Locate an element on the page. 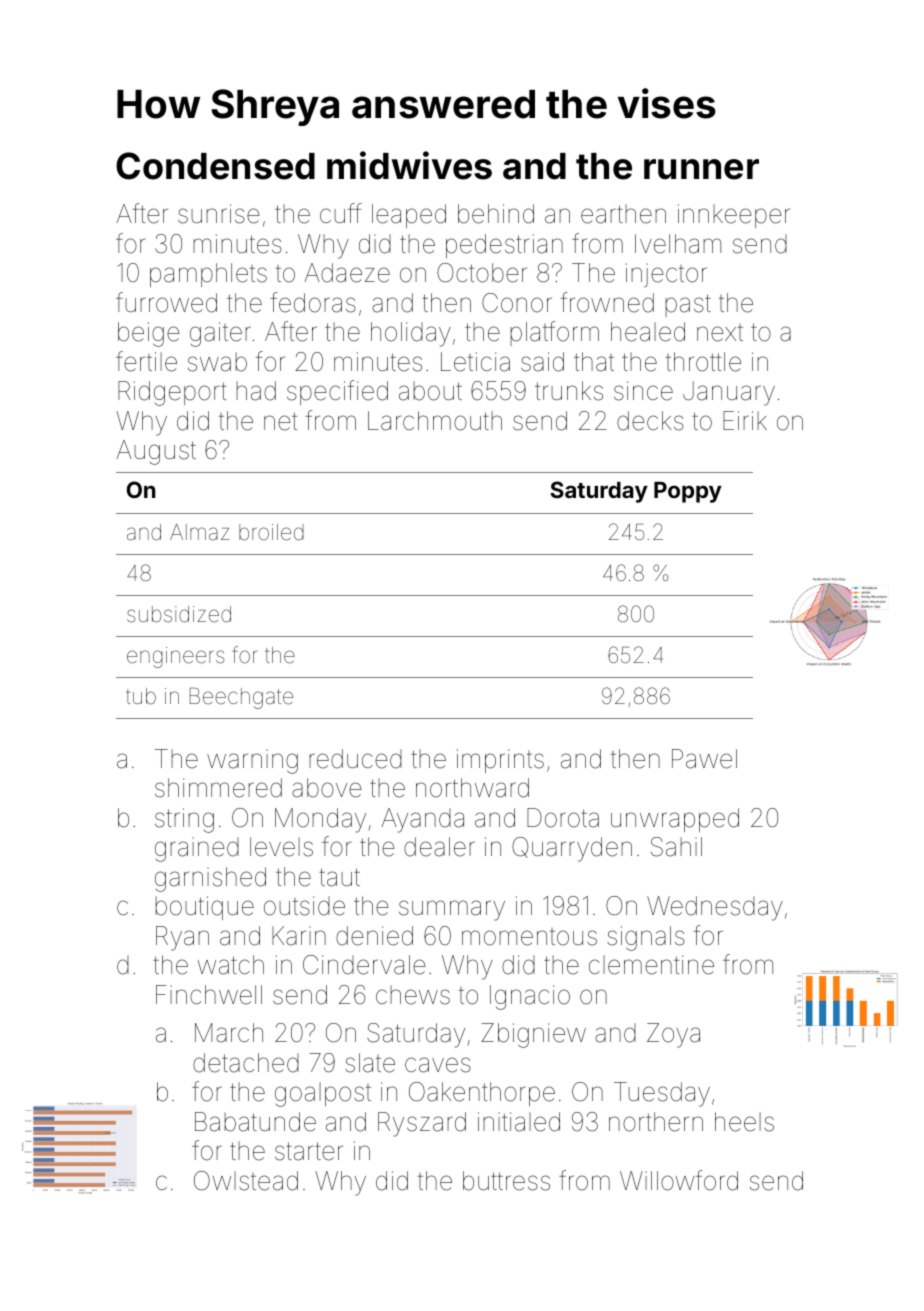 This image has width=924, height=1311. signals is located at coordinates (646, 938).
